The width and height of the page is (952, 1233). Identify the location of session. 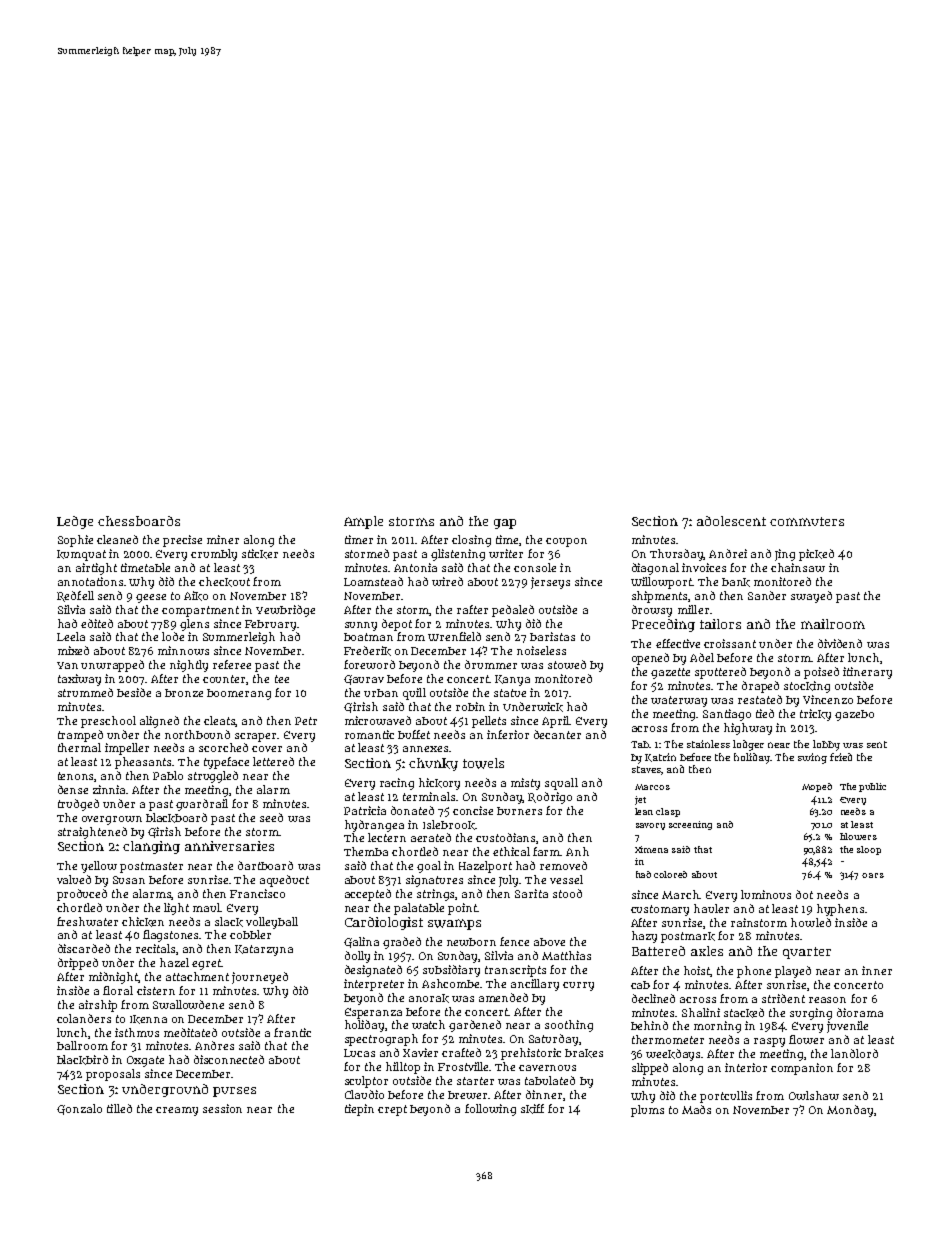
(222, 1108).
